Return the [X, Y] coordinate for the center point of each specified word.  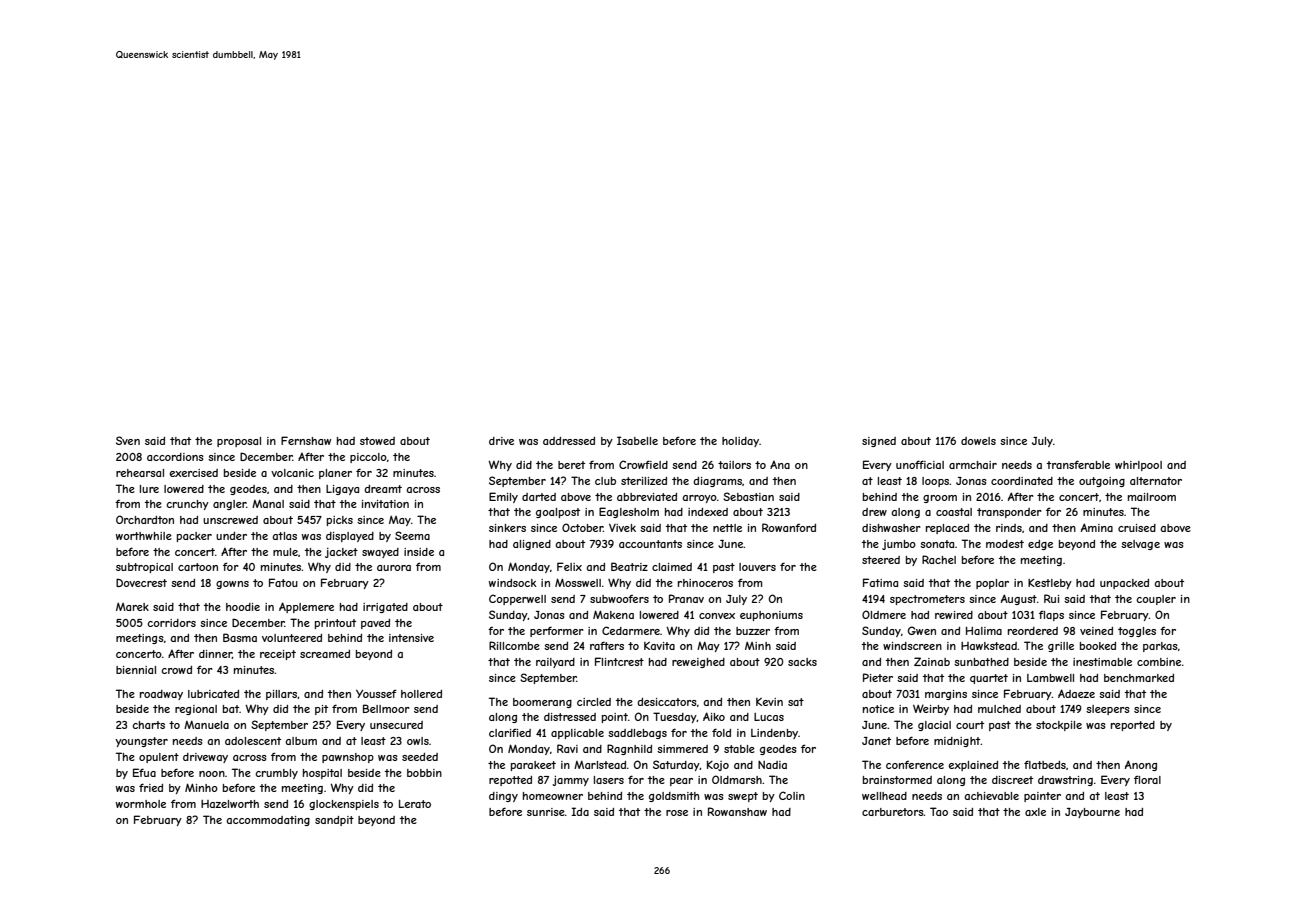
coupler [1156, 600]
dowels [978, 441]
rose [677, 813]
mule [285, 552]
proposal [239, 442]
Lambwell [1050, 678]
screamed [325, 654]
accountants [650, 544]
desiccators [667, 702]
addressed [569, 441]
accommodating [268, 821]
